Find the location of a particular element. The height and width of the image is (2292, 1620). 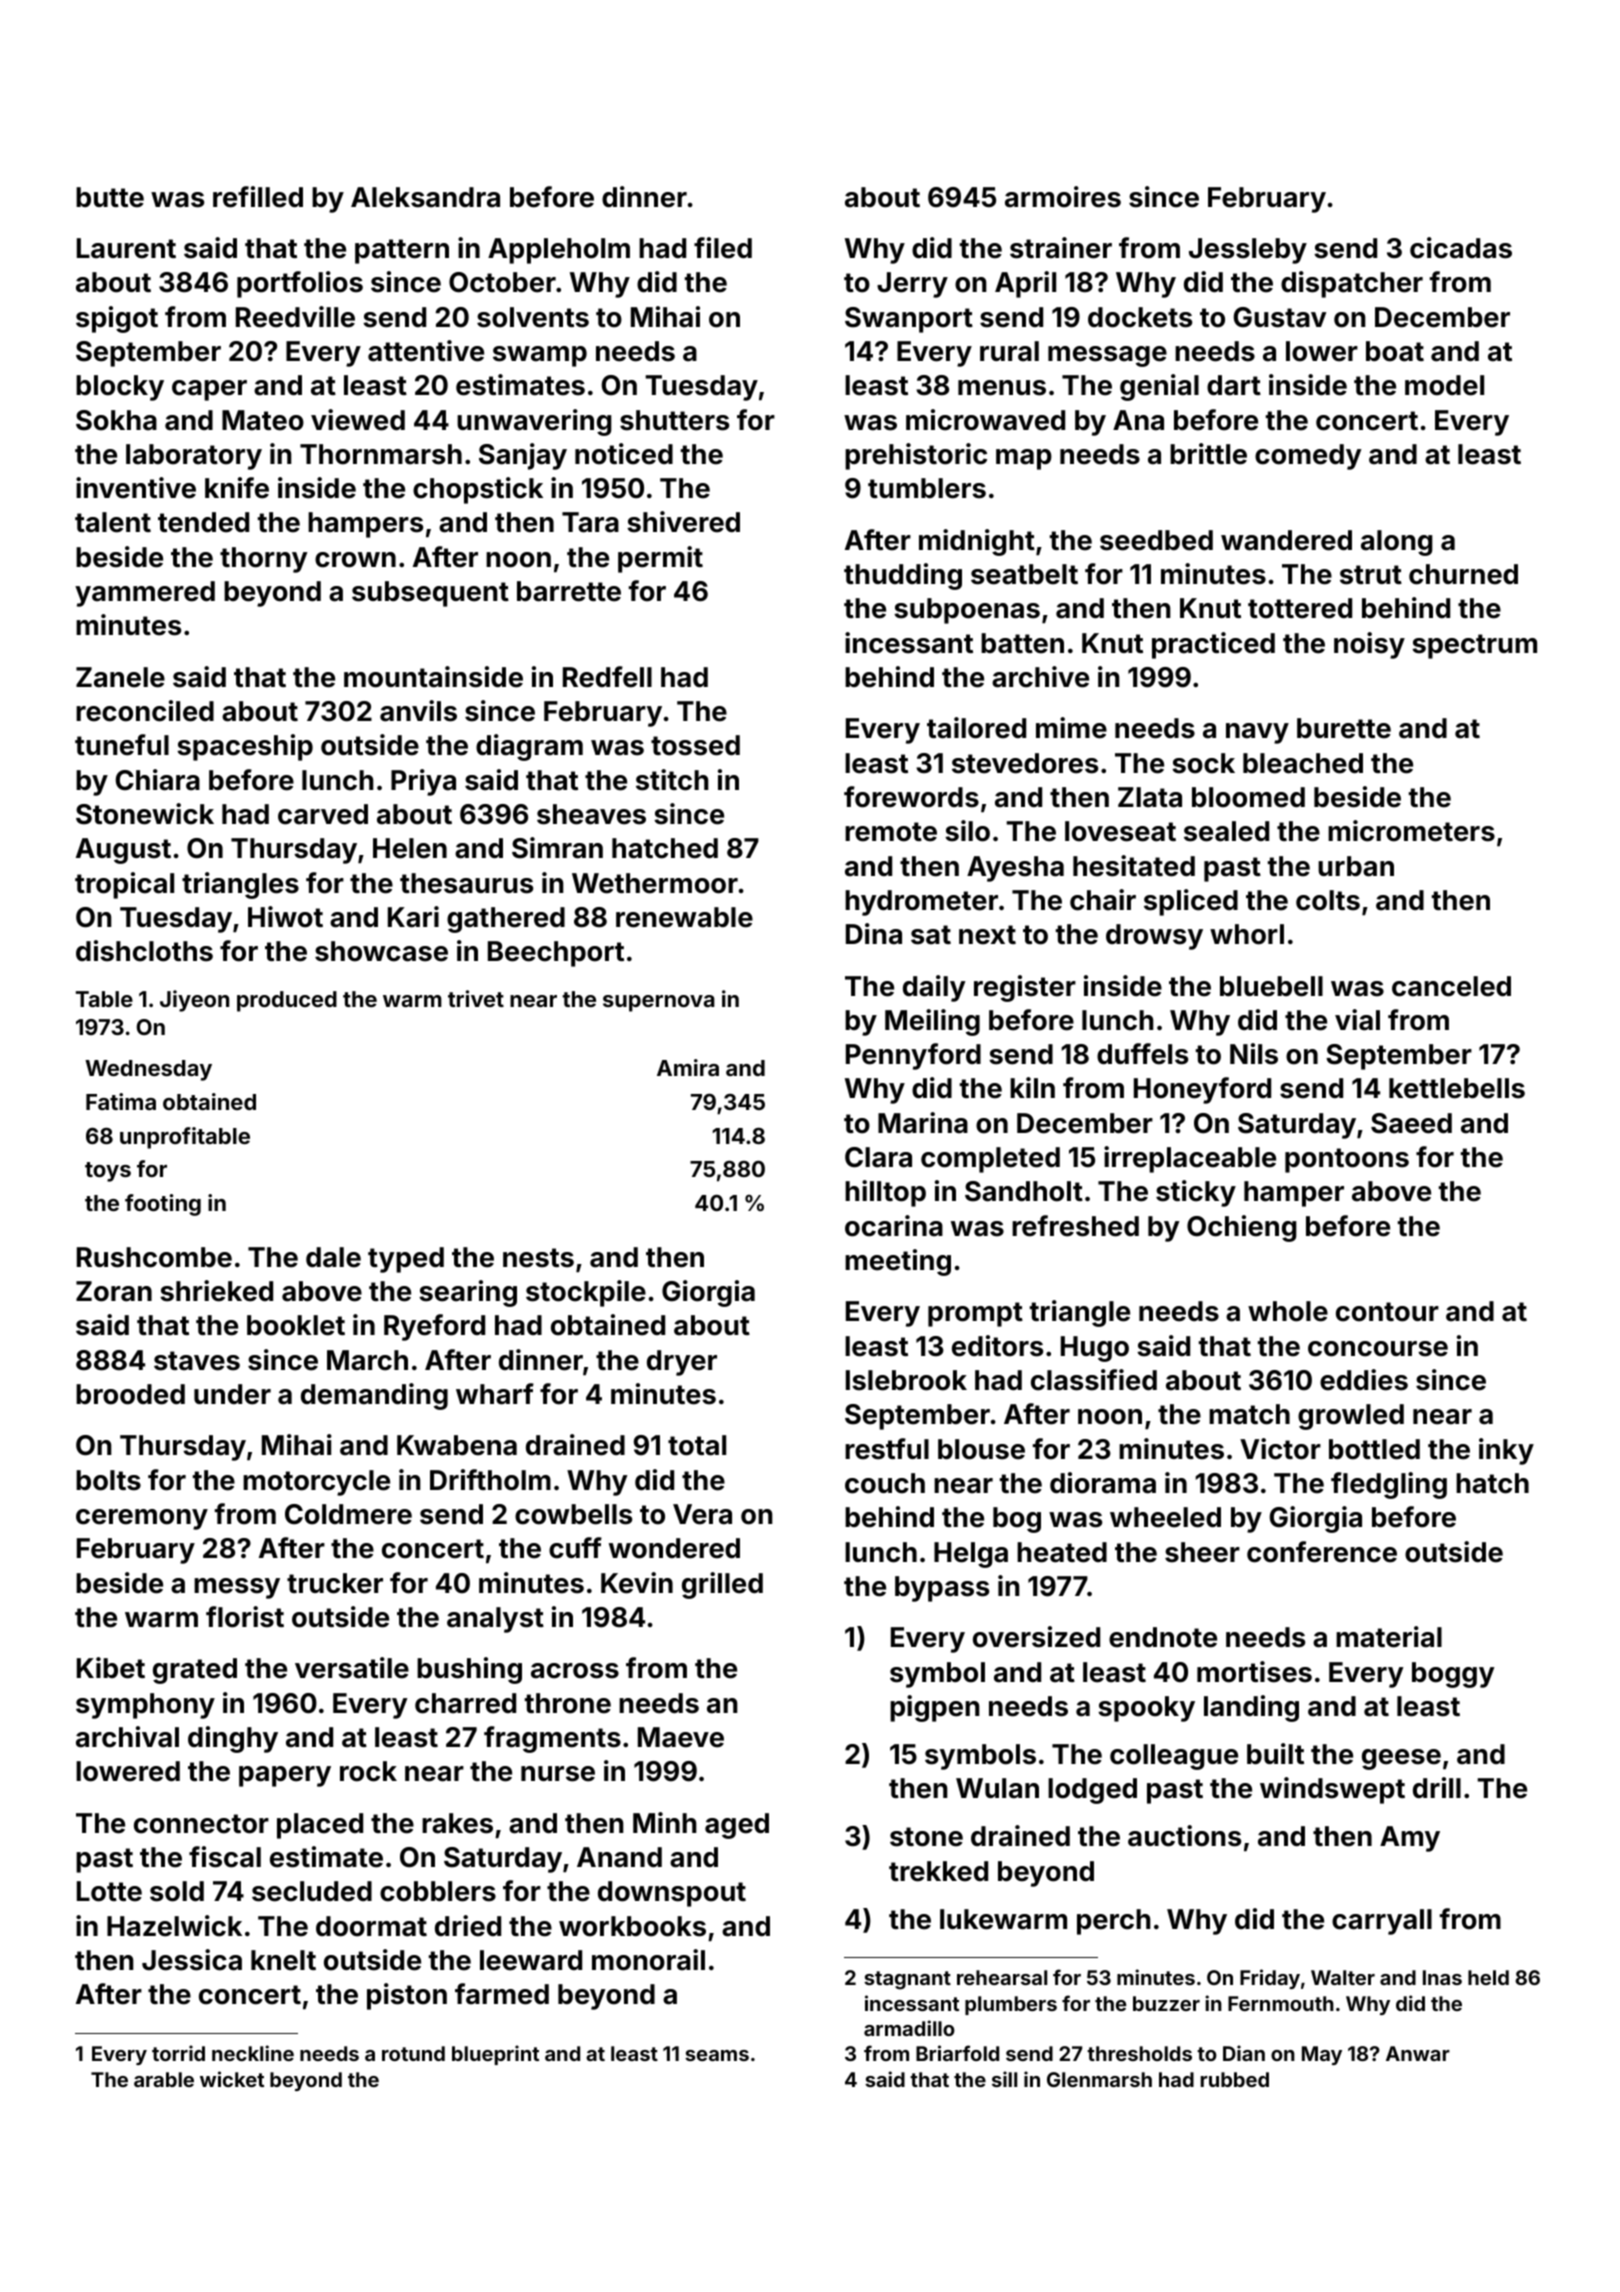

stagnant is located at coordinates (907, 1980).
